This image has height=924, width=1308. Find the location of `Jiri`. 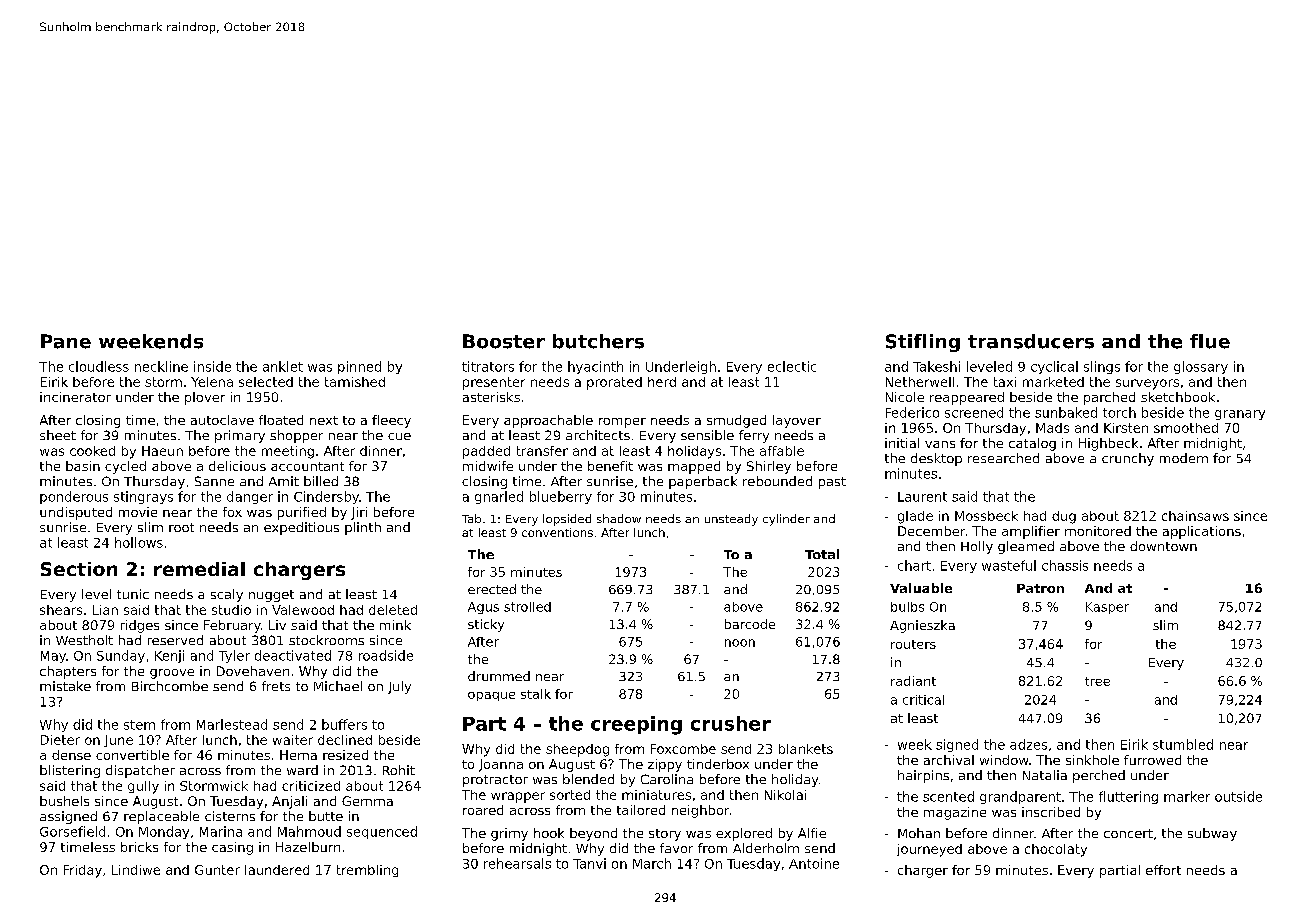

Jiri is located at coordinates (359, 513).
